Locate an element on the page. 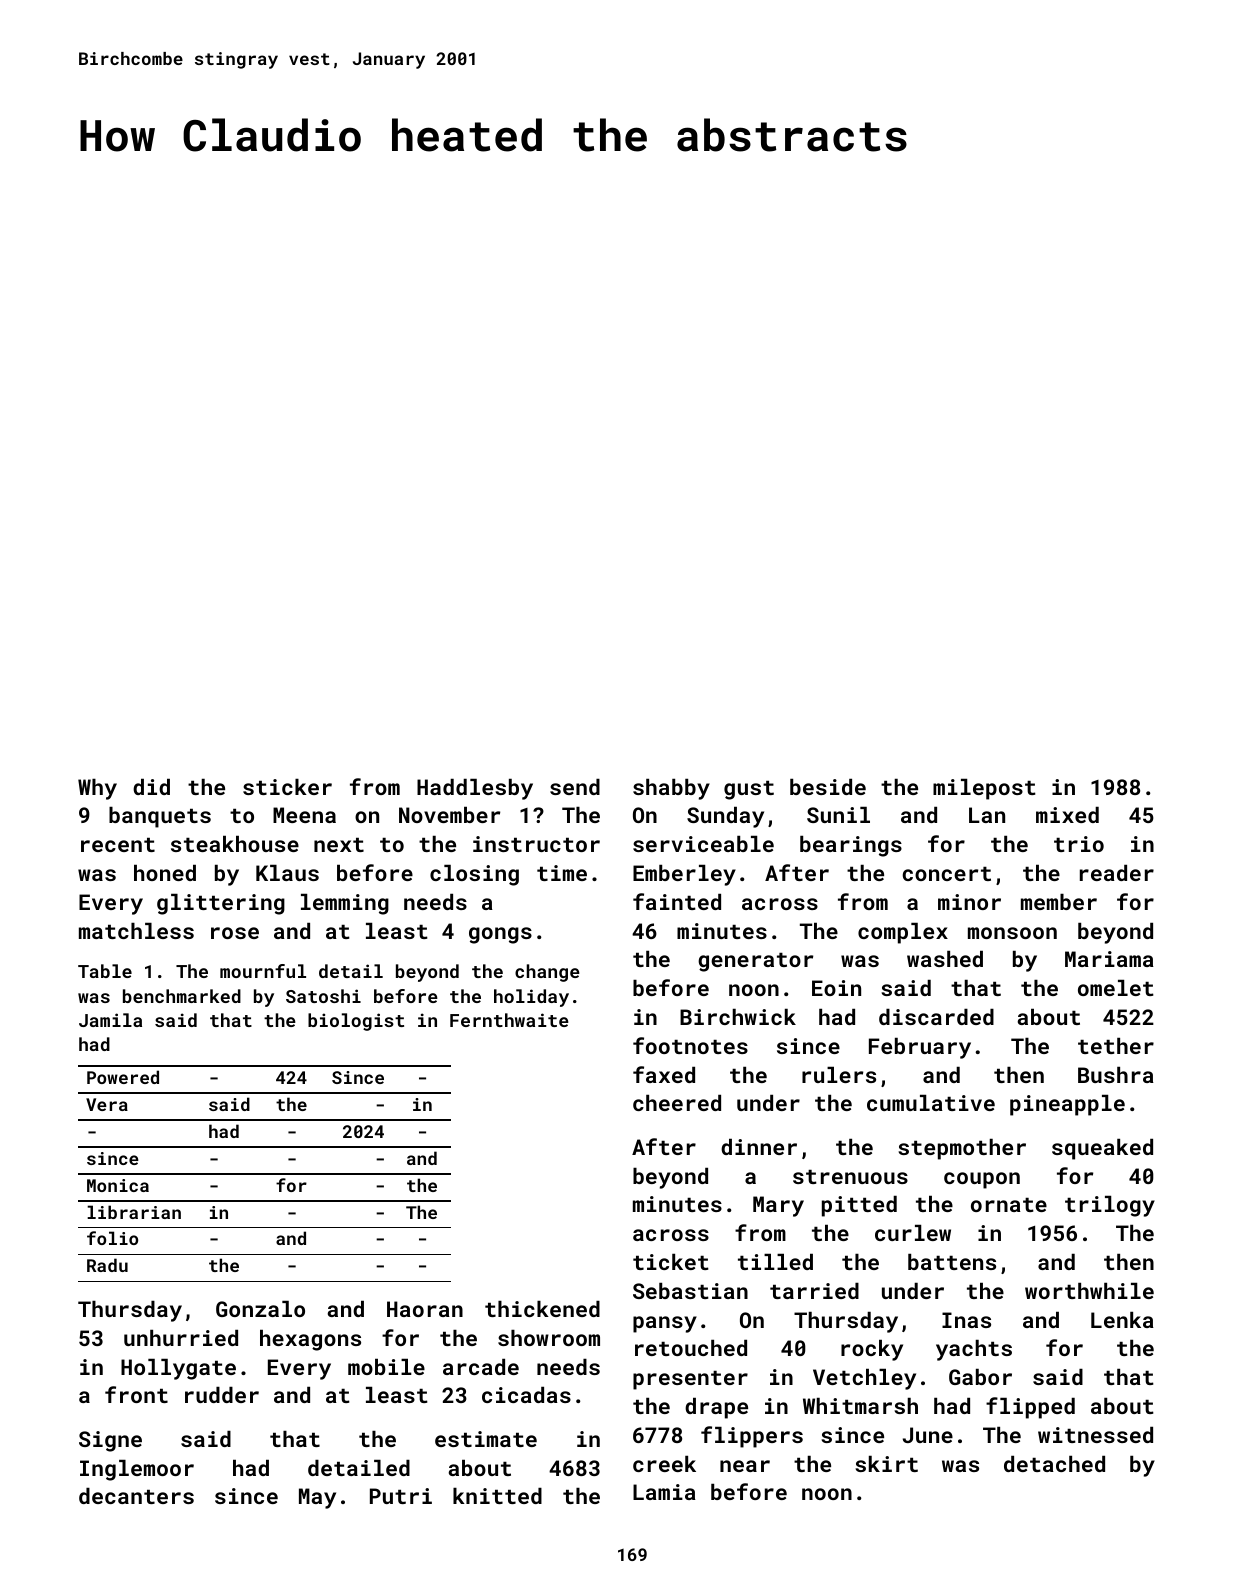 This document has height=1596, width=1233. Lamia is located at coordinates (664, 1492).
